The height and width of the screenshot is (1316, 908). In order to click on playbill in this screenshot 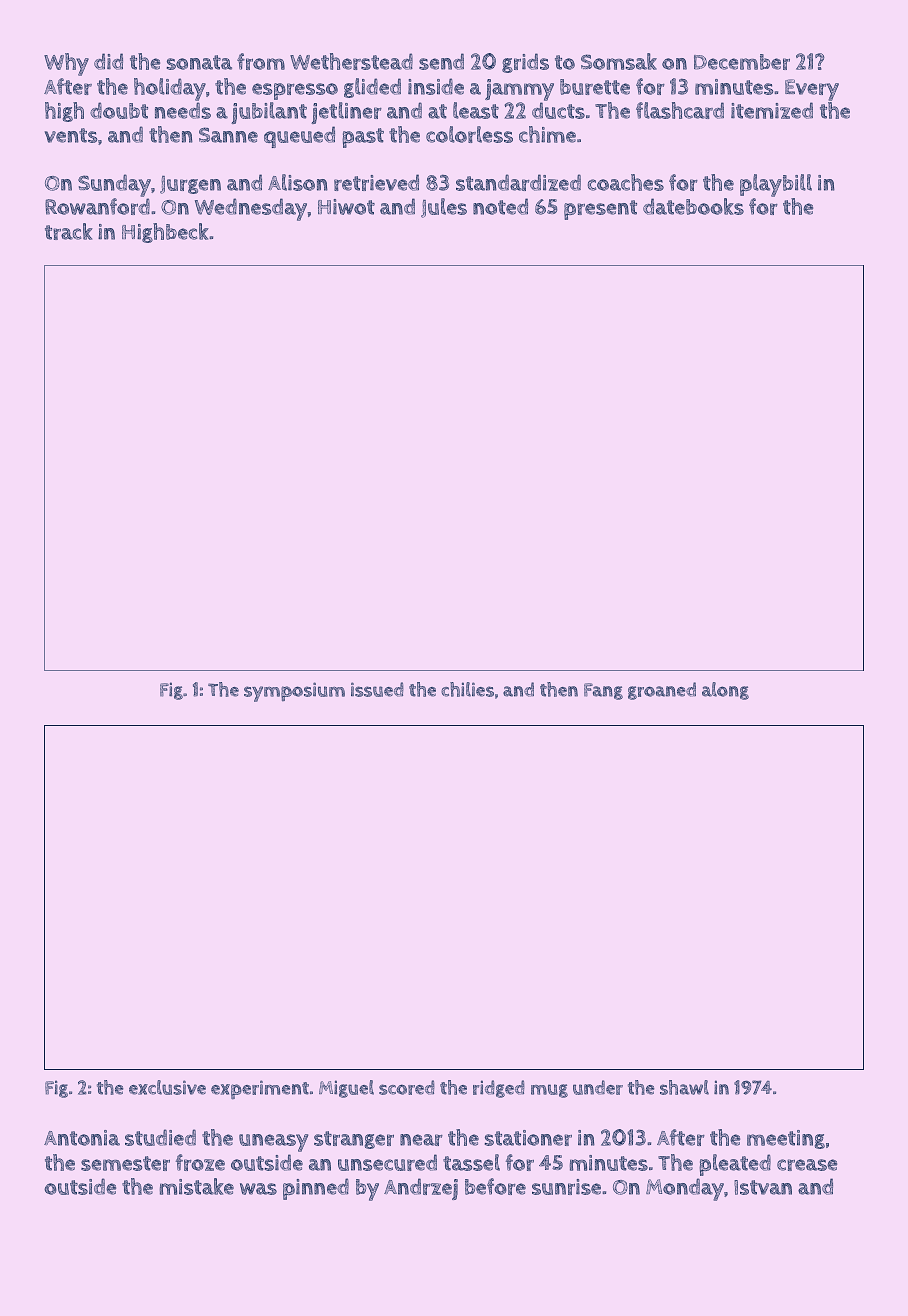, I will do `click(776, 185)`.
